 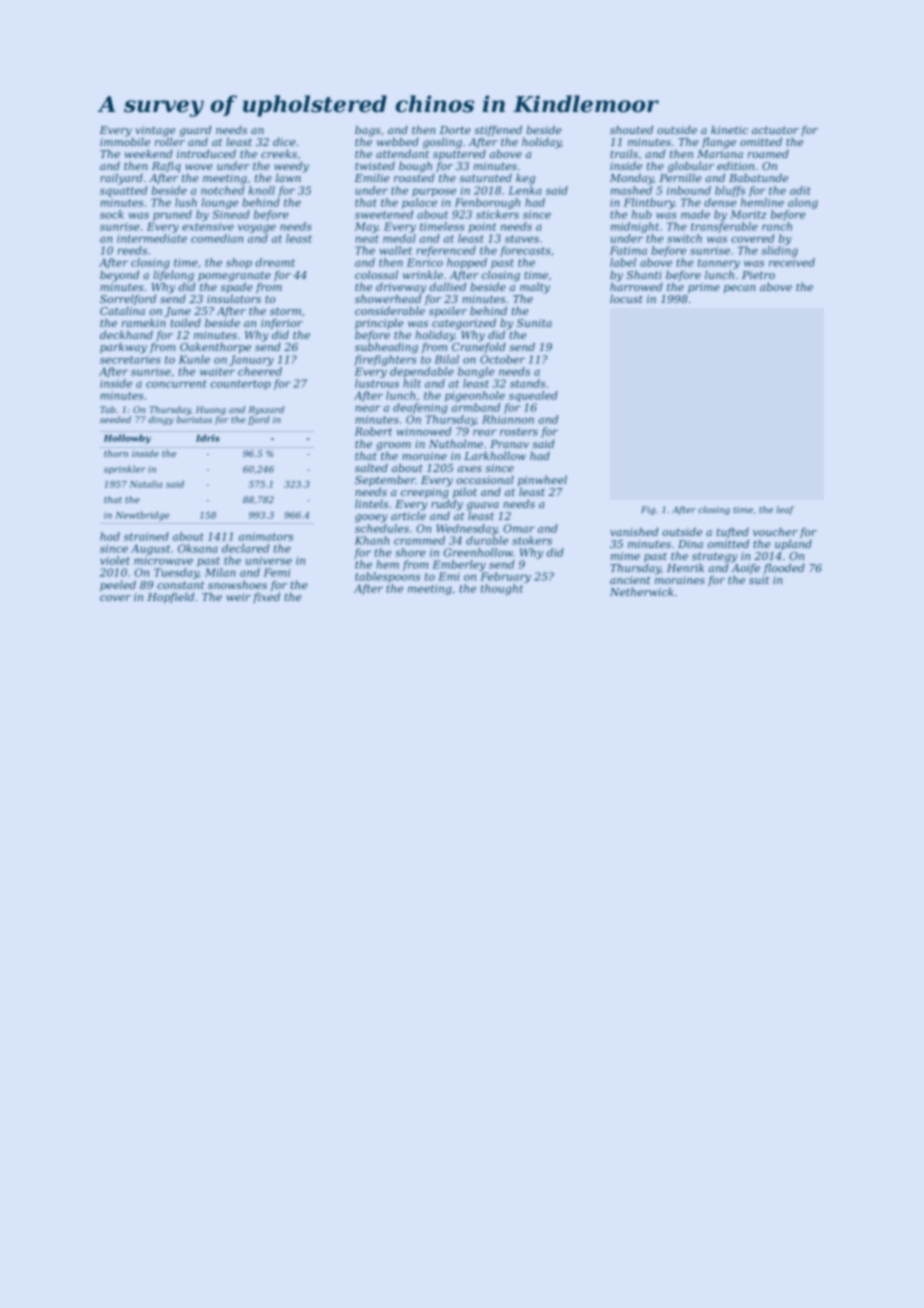 What do you see at coordinates (793, 544) in the document?
I see `upland` at bounding box center [793, 544].
